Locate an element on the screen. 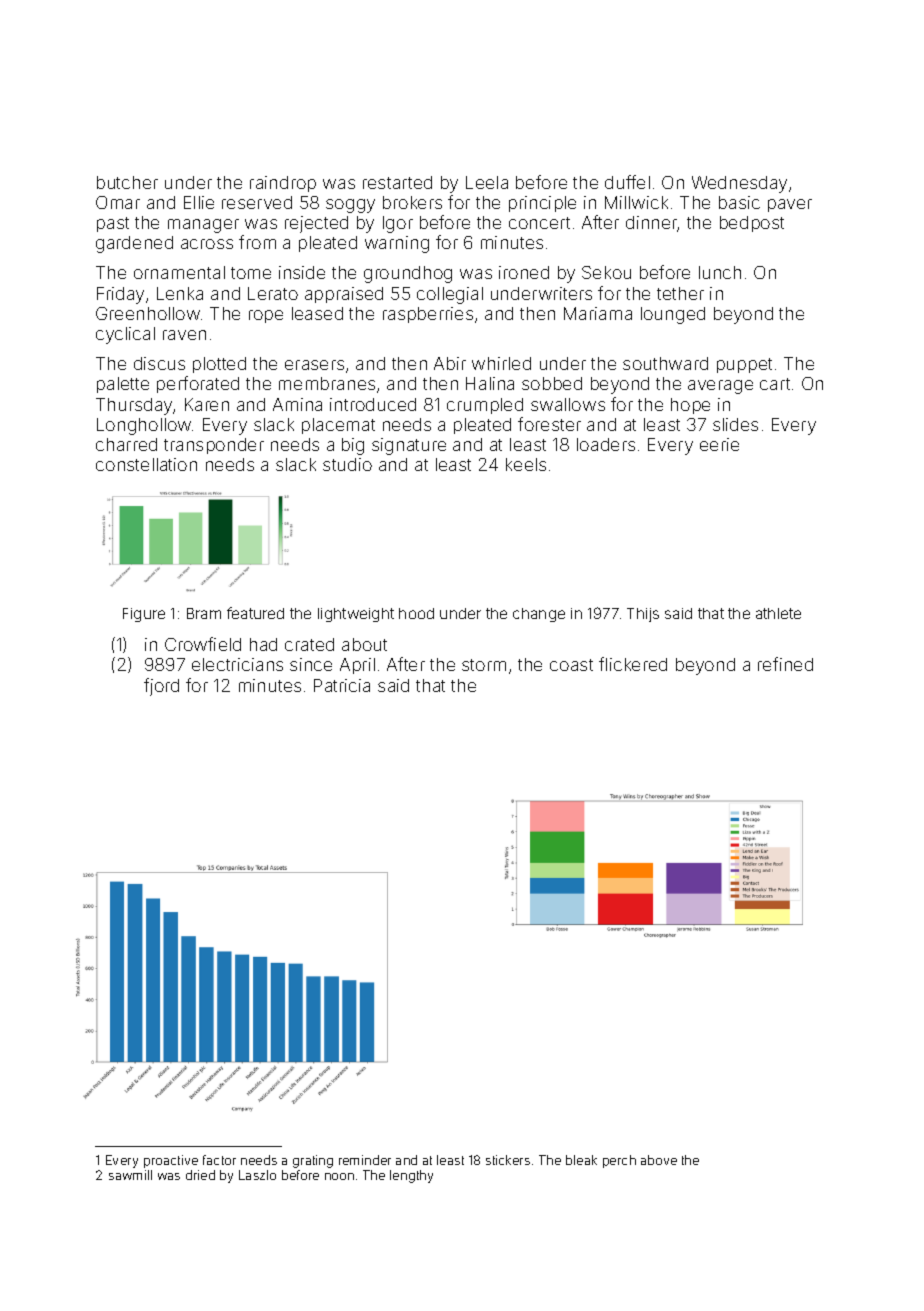  hood is located at coordinates (416, 613).
